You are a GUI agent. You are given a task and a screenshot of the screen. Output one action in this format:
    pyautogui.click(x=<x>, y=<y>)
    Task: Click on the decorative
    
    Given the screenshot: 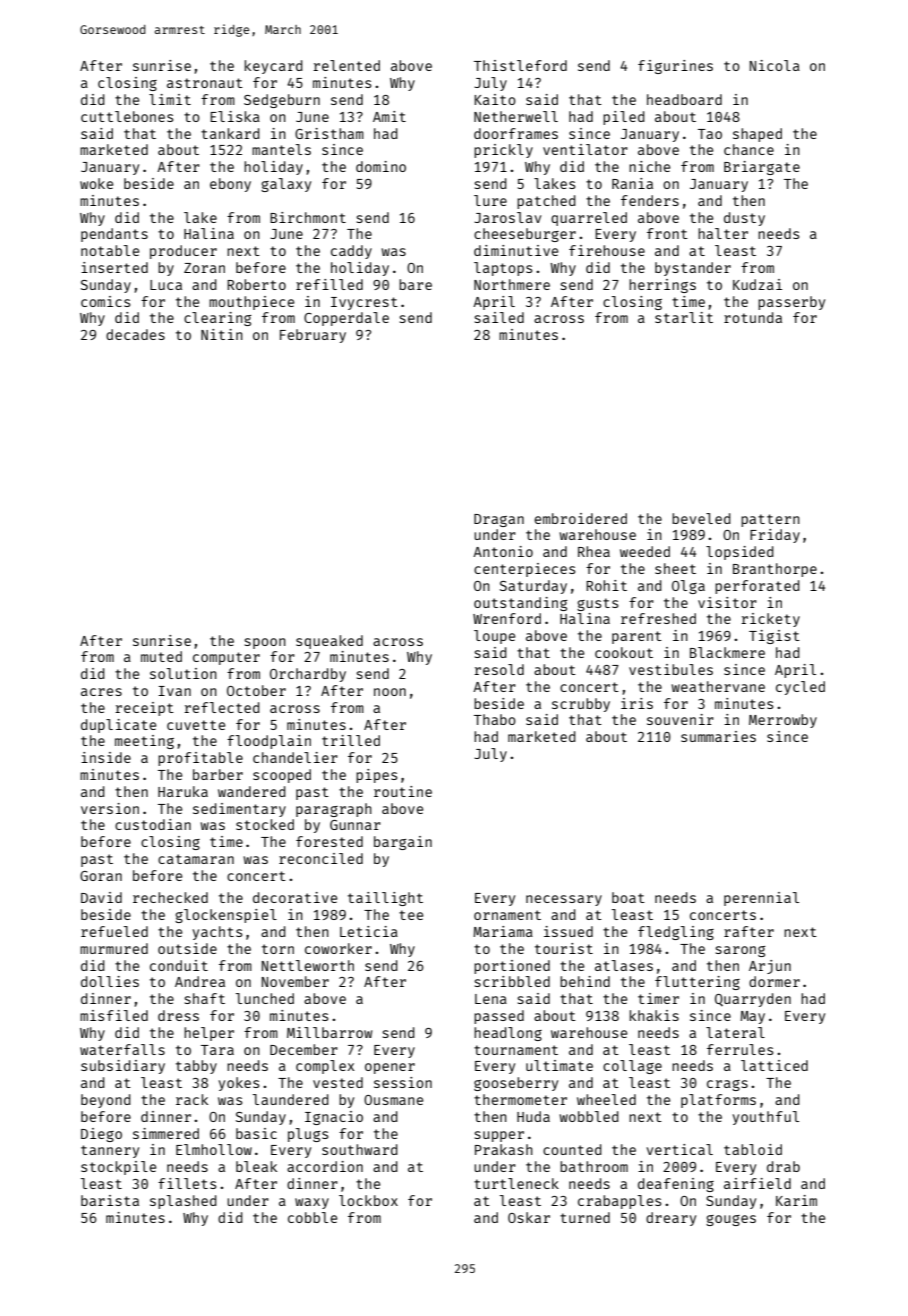 What is the action you would take?
    pyautogui.click(x=295, y=897)
